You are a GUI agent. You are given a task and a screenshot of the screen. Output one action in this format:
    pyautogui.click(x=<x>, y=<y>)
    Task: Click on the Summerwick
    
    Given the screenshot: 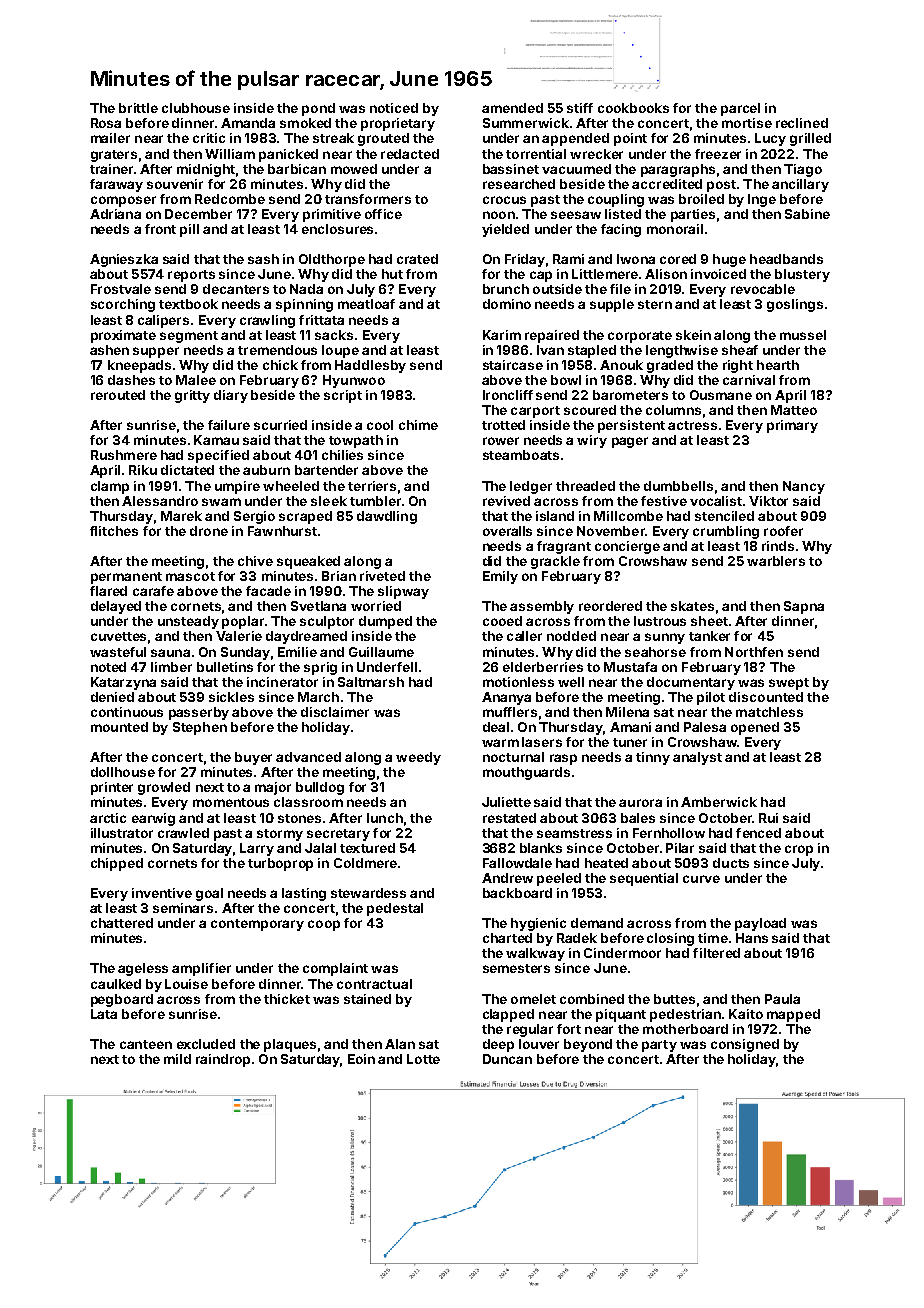 What is the action you would take?
    pyautogui.click(x=526, y=123)
